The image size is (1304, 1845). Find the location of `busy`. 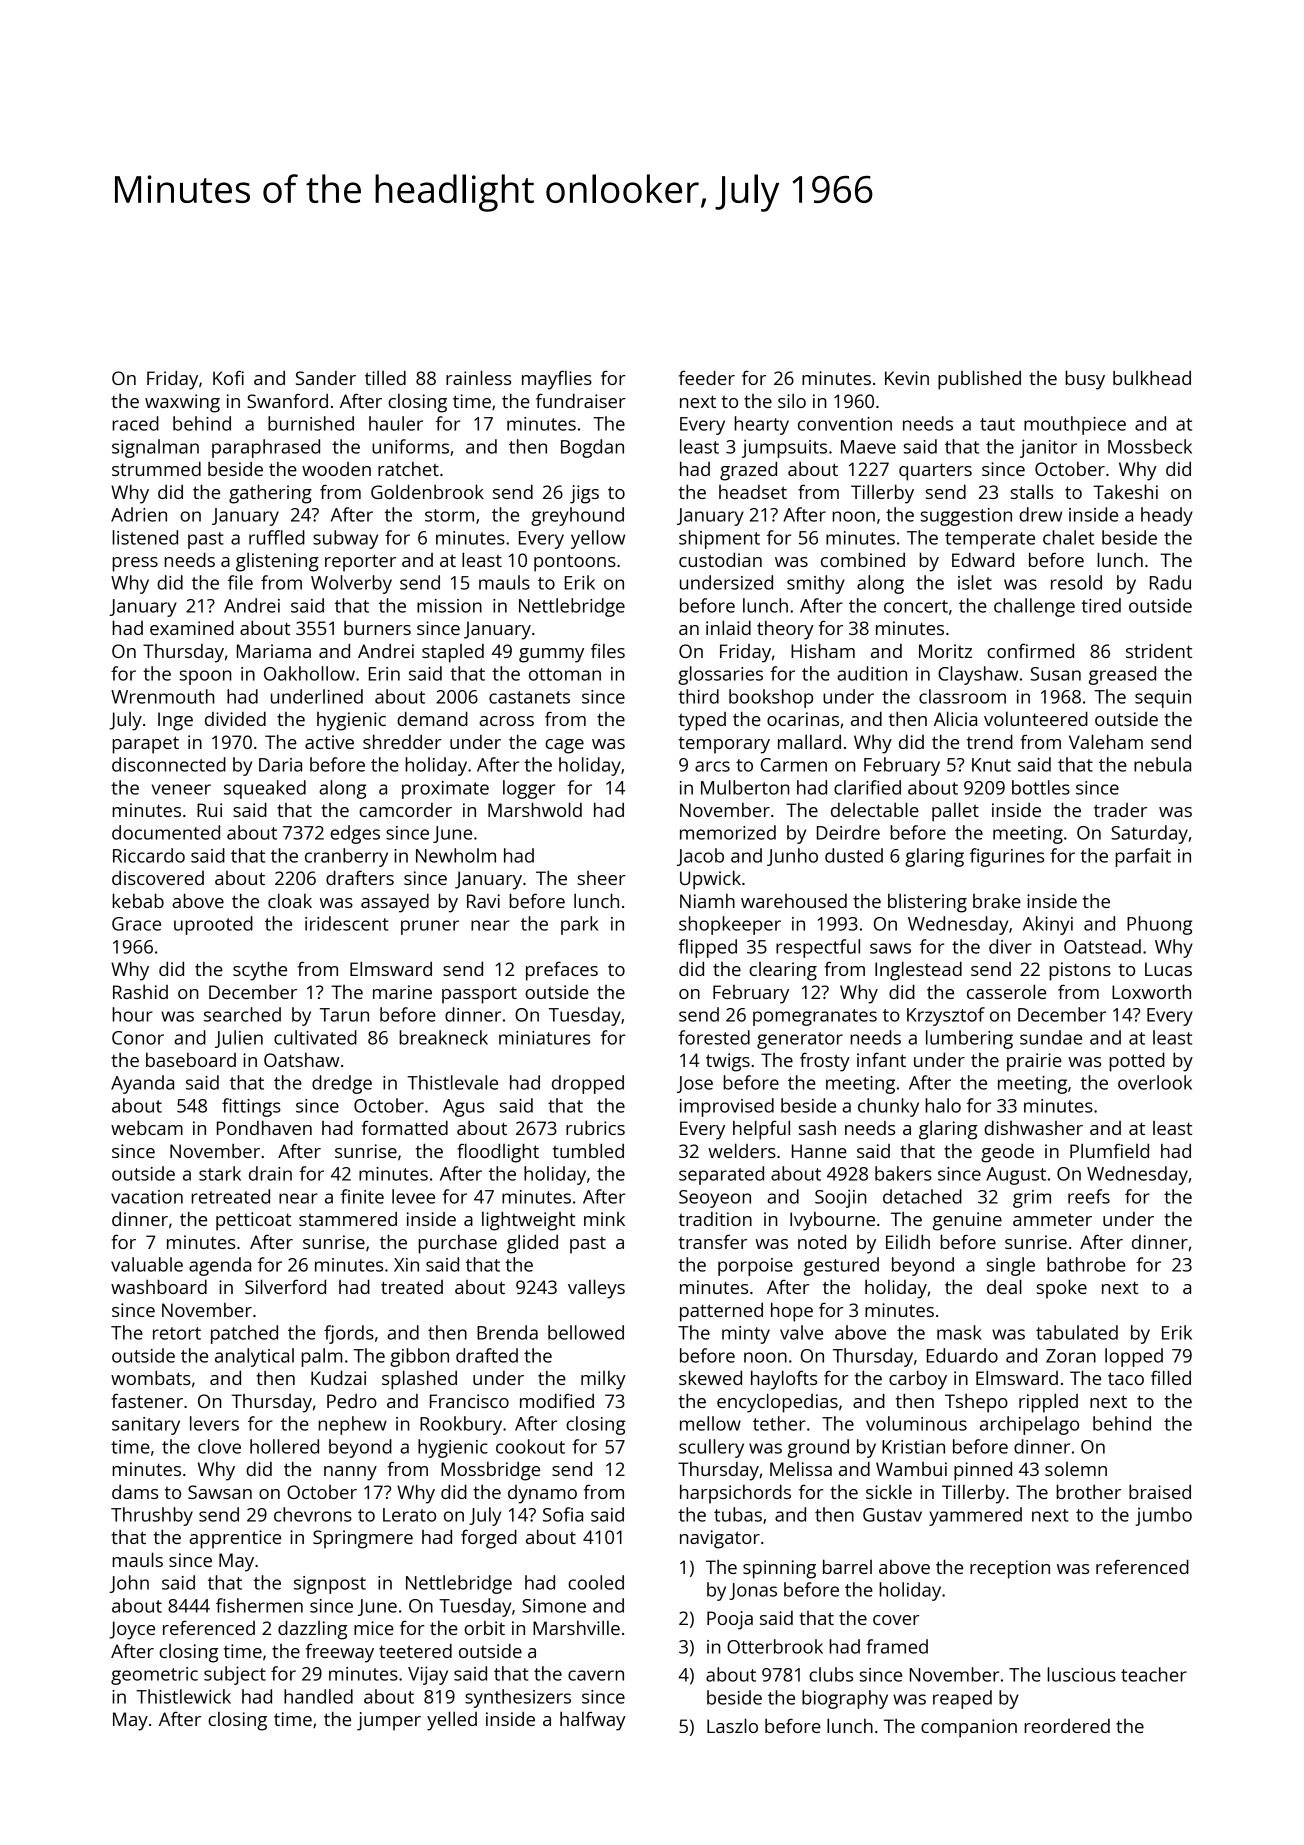

busy is located at coordinates (1085, 380).
